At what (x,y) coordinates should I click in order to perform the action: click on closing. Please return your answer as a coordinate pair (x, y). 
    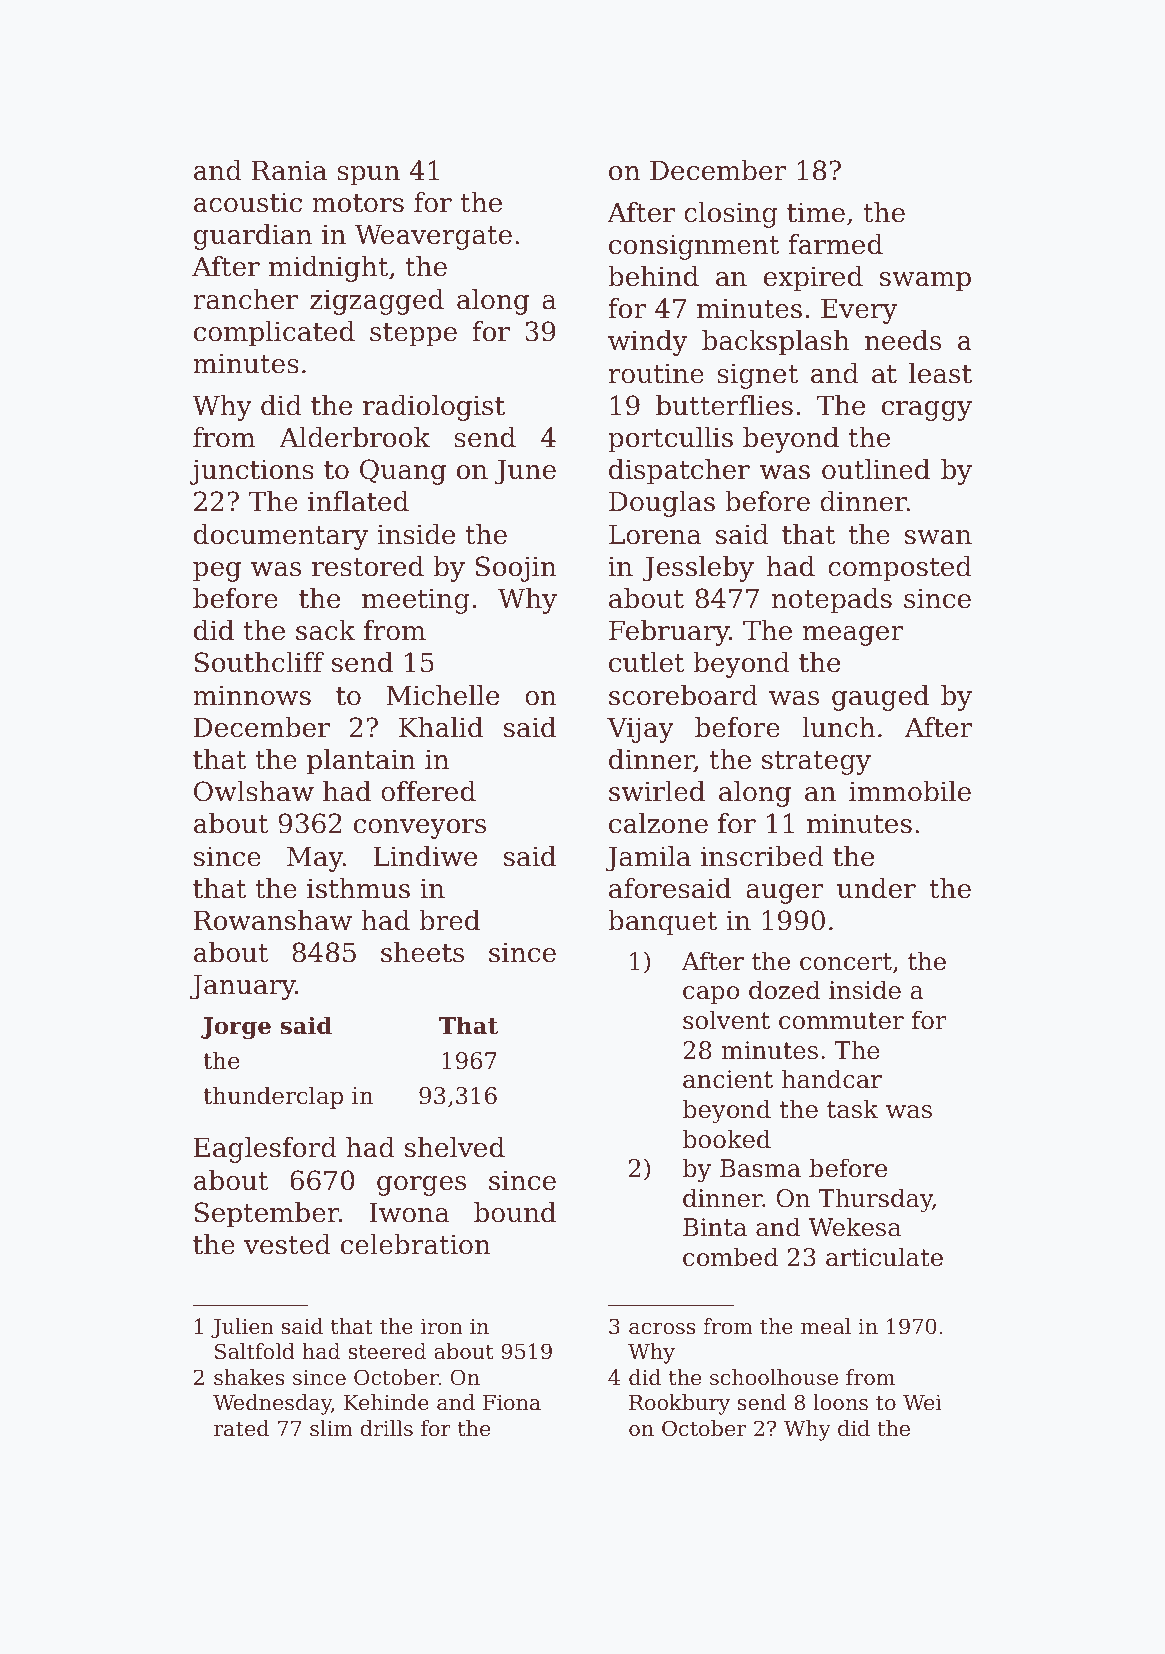
    Looking at the image, I should click on (731, 215).
